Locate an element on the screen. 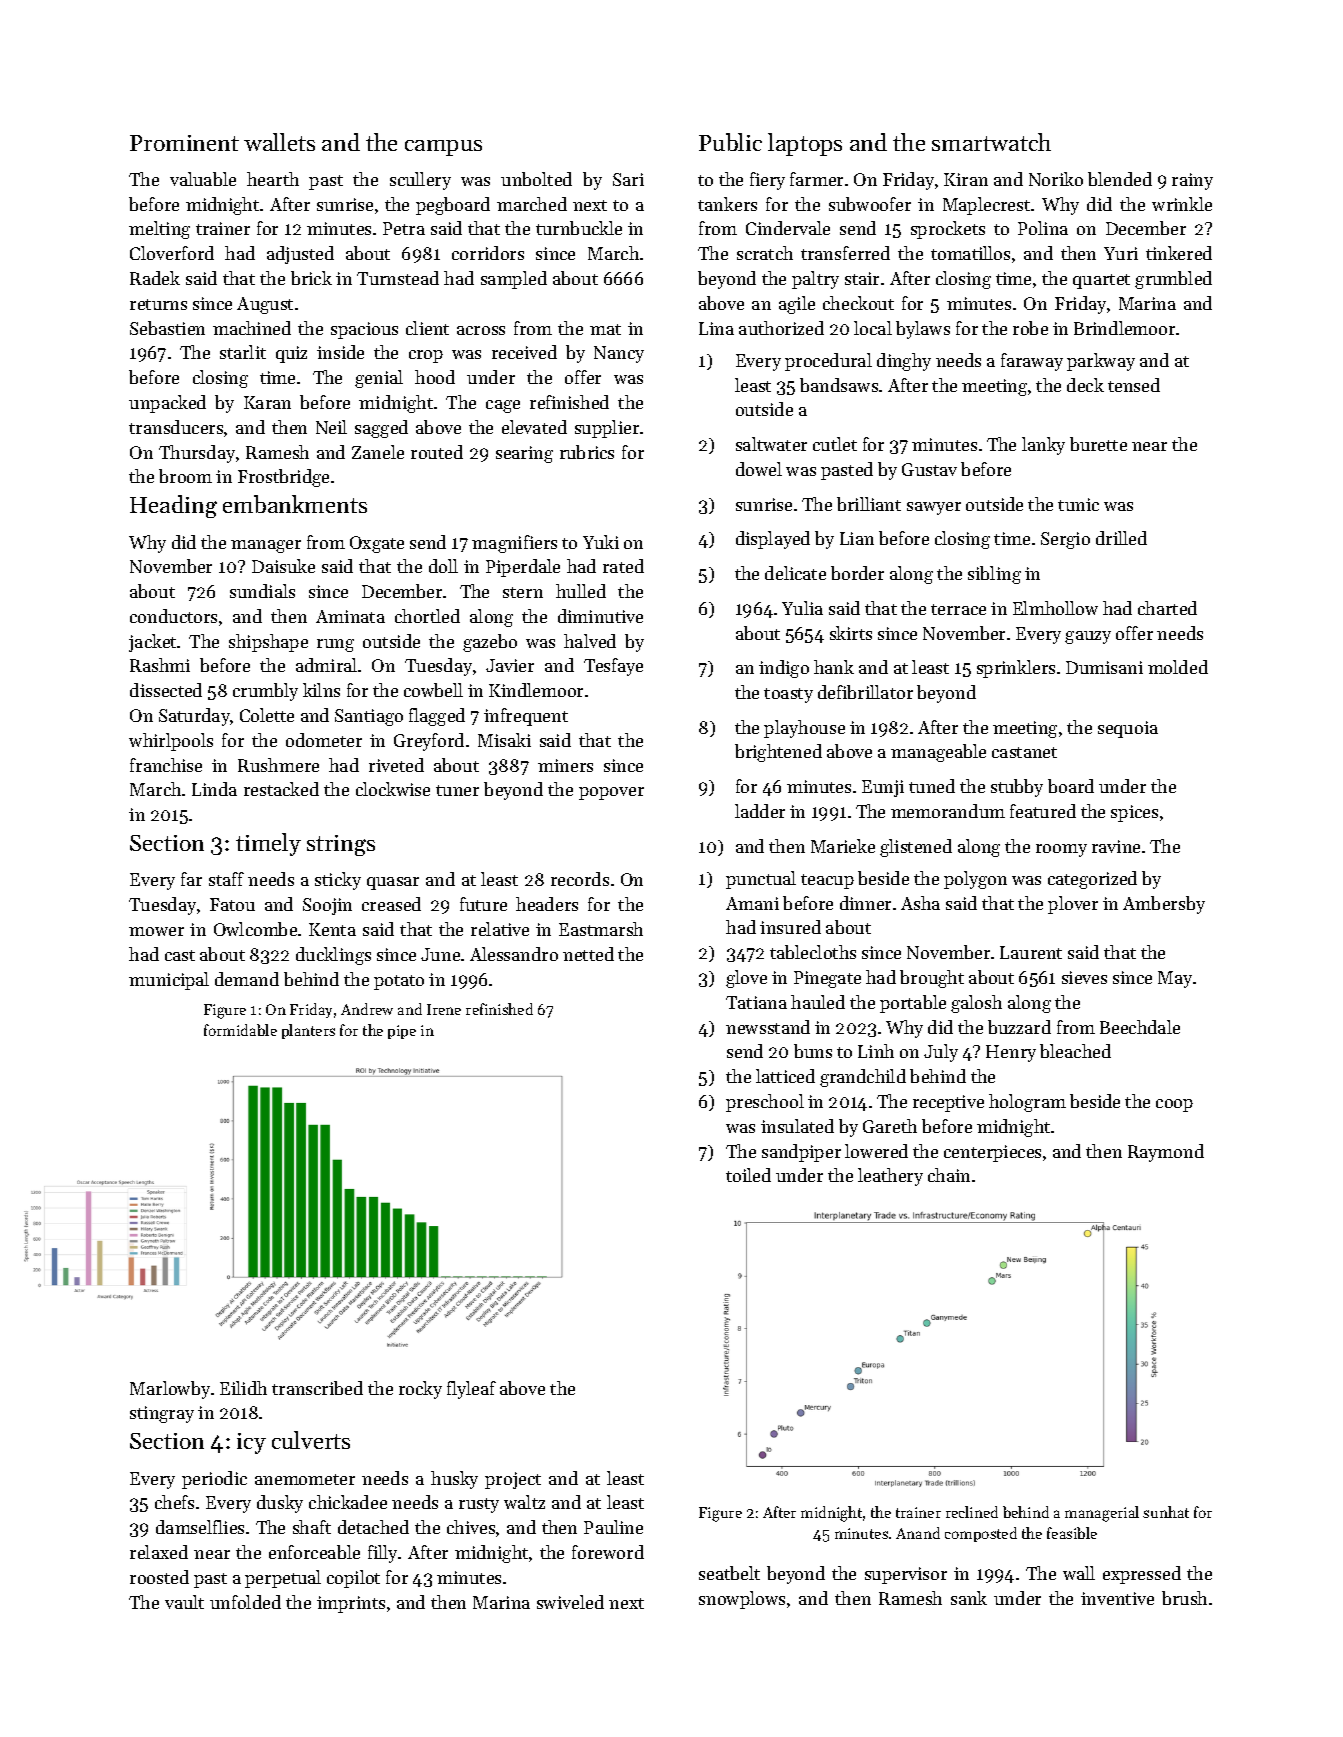  toiled is located at coordinates (748, 1175).
